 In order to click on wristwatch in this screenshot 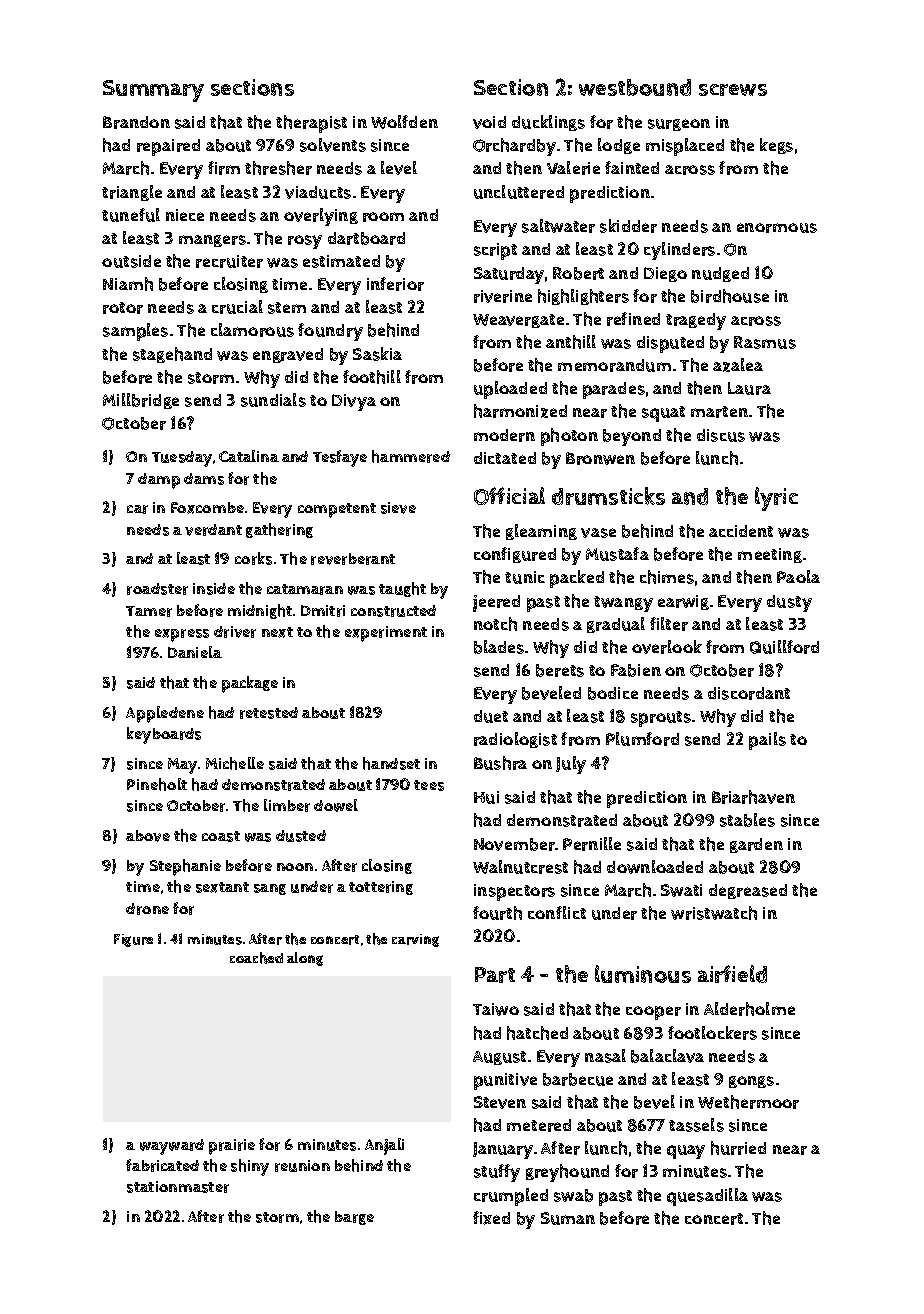, I will do `click(714, 913)`.
